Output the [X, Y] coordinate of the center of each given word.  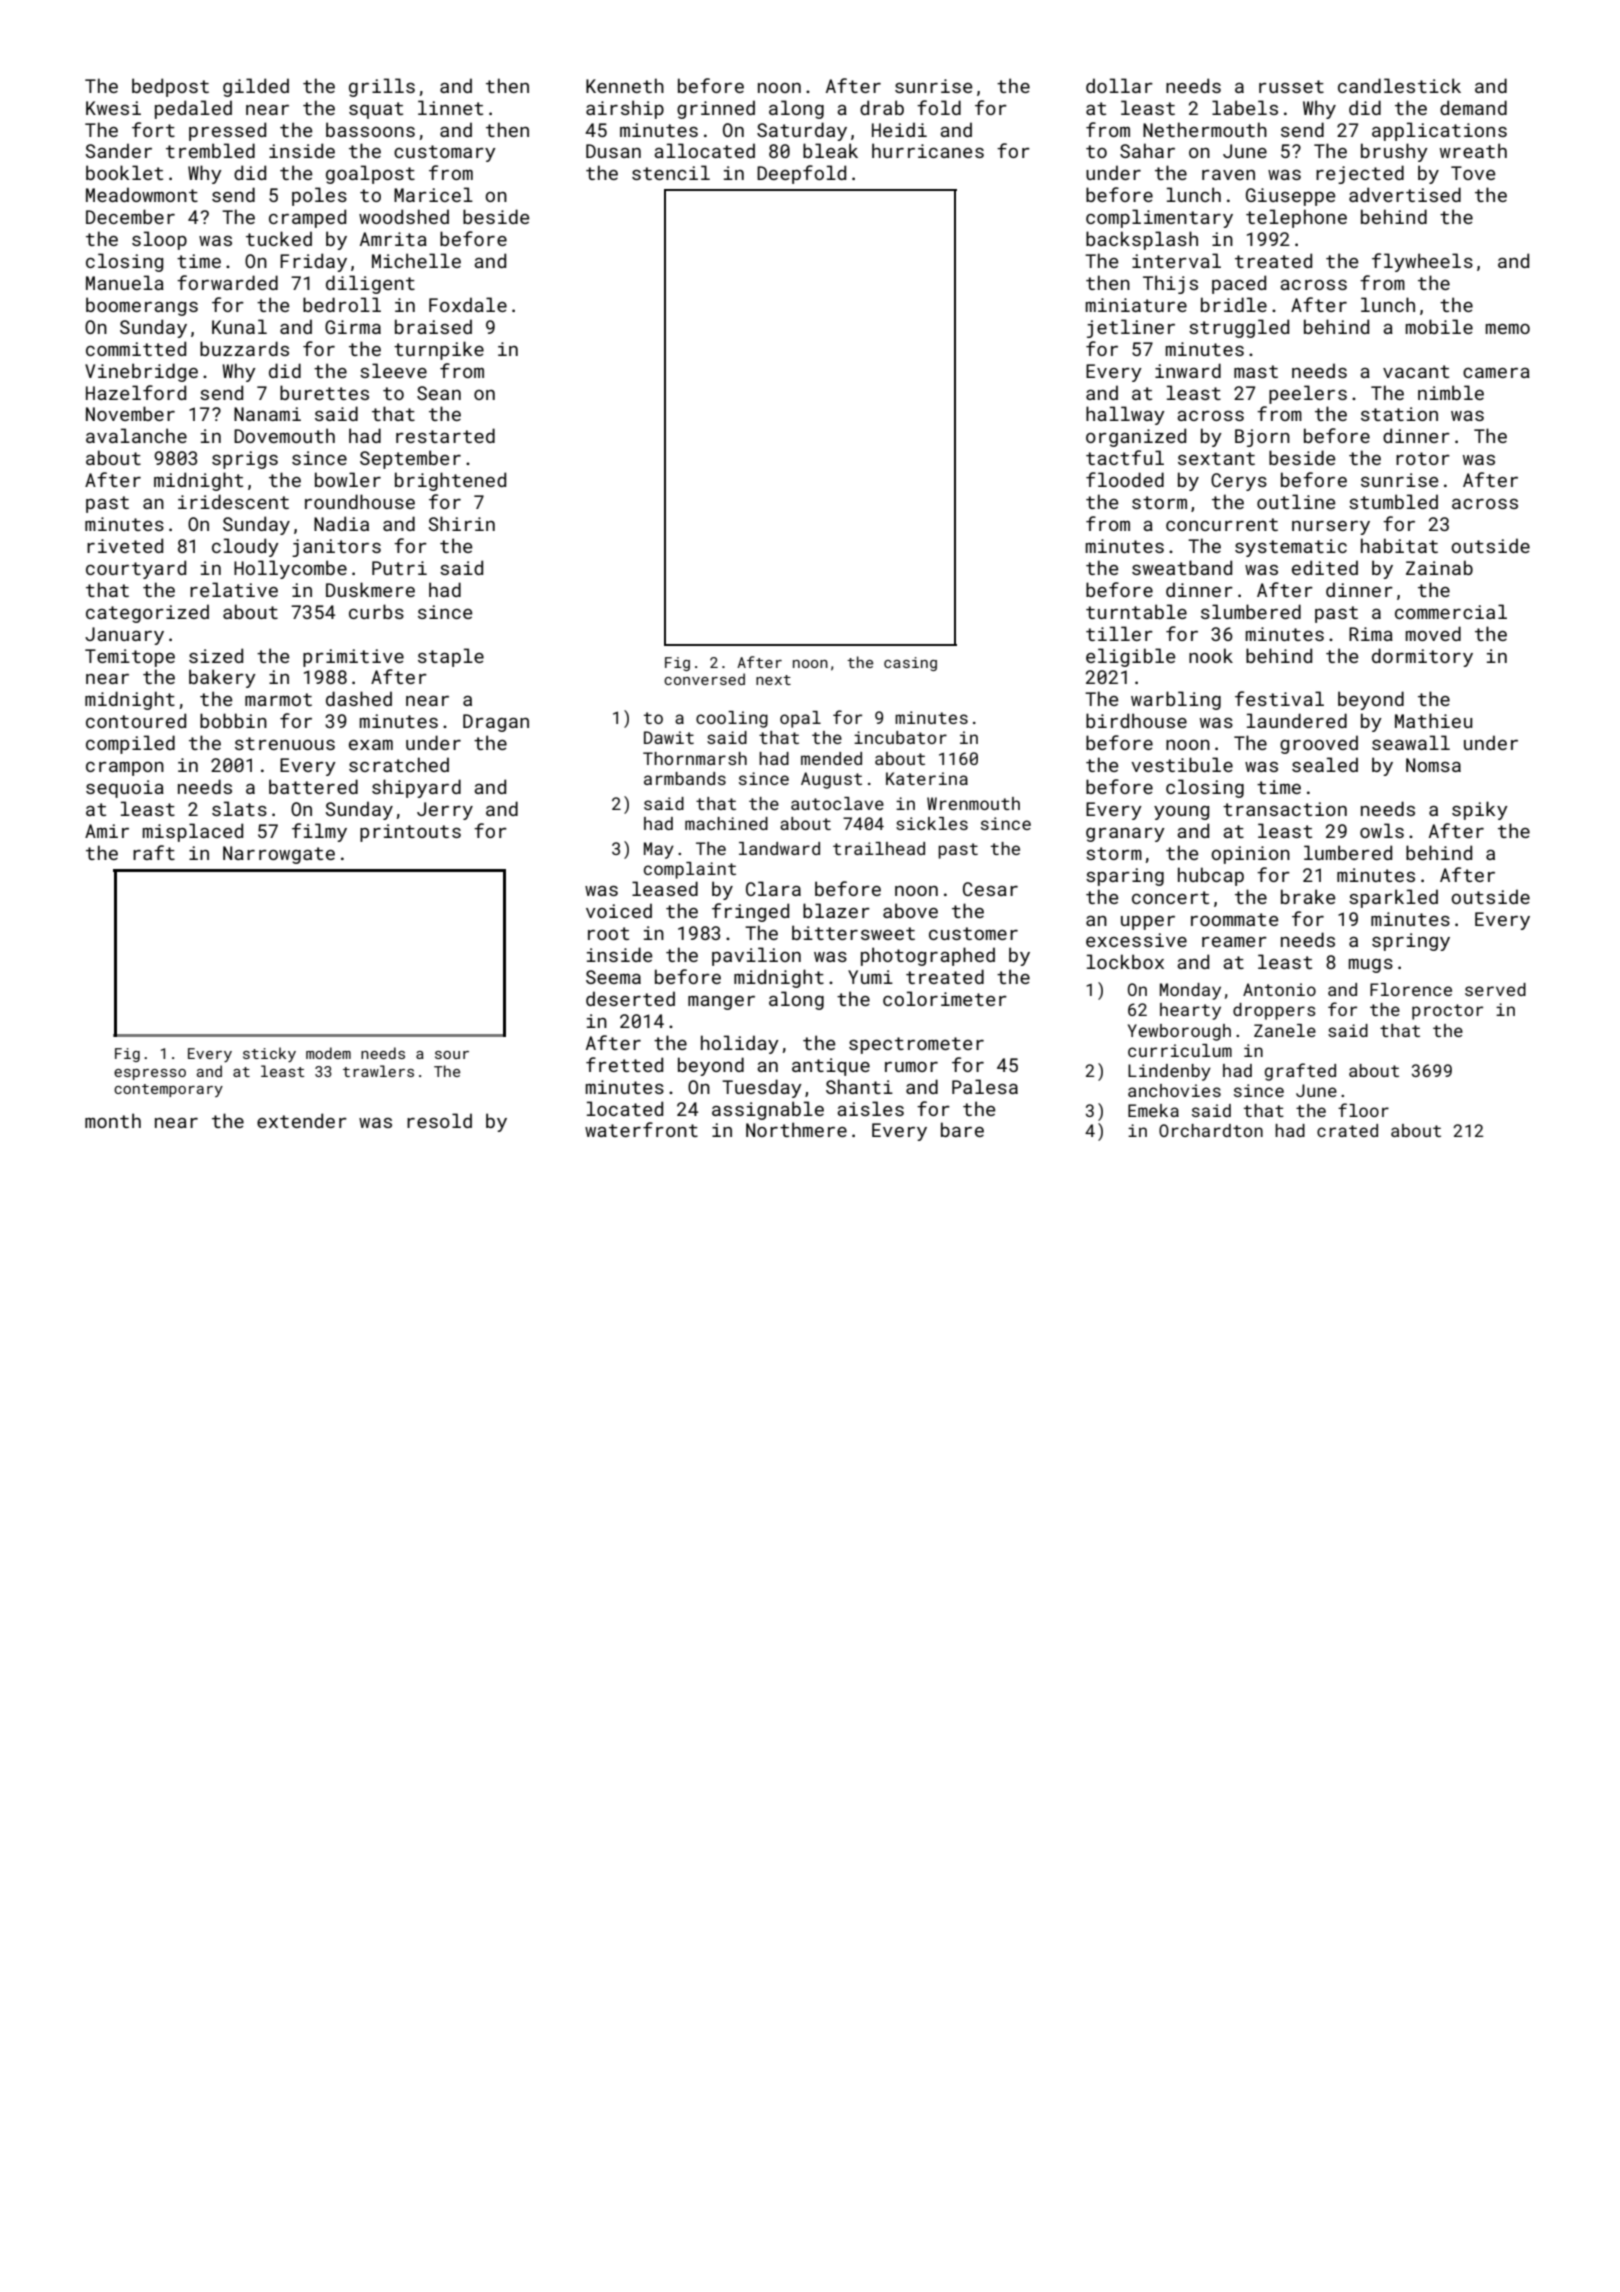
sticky [269, 1054]
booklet [124, 172]
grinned [716, 109]
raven [1228, 175]
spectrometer [916, 1045]
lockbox [1125, 961]
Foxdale [468, 304]
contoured [136, 720]
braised [433, 326]
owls [1382, 830]
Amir [107, 831]
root [608, 933]
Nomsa [1433, 765]
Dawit [669, 737]
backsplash [1142, 240]
